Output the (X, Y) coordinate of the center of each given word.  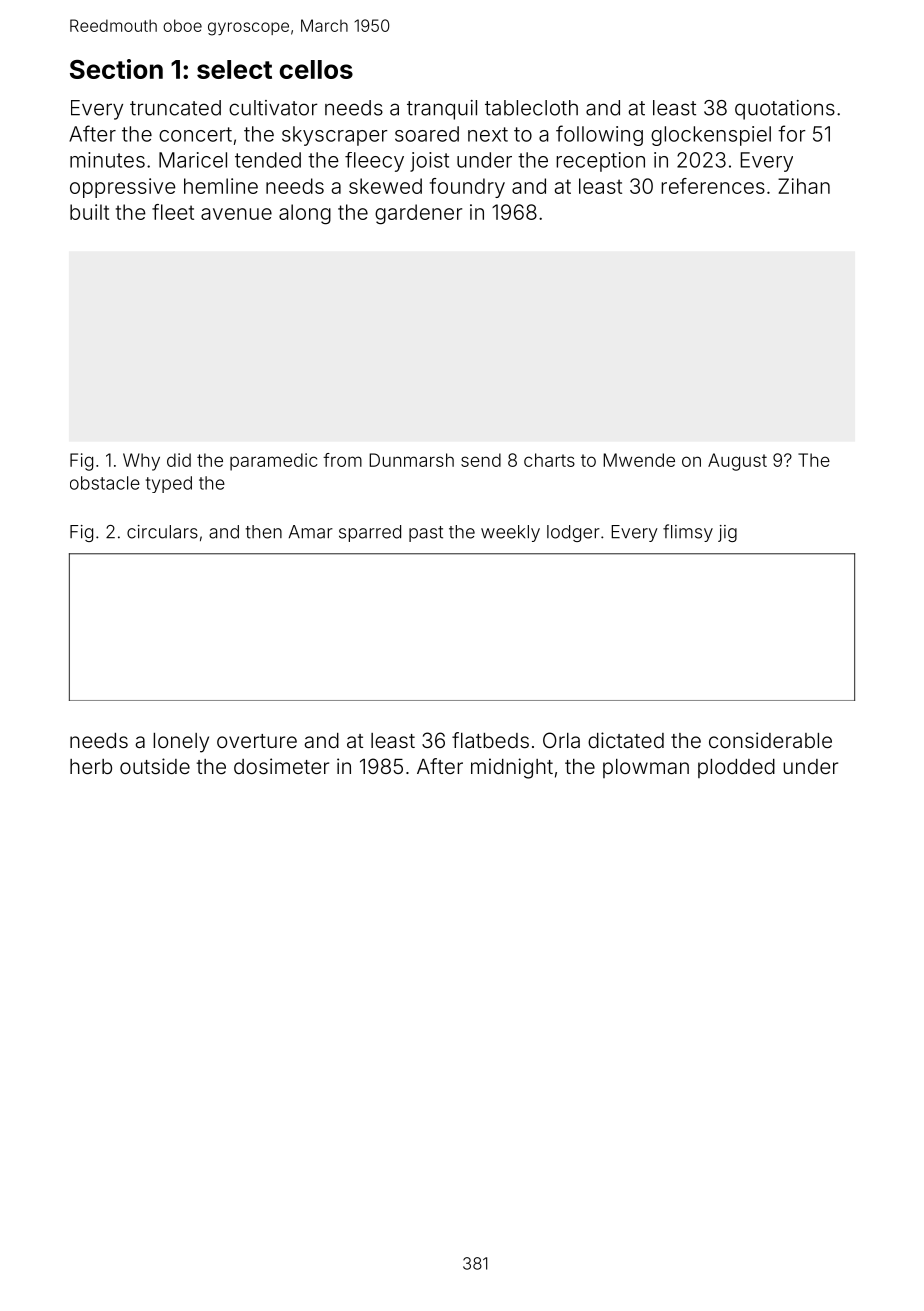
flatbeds (490, 740)
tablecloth (531, 108)
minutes (107, 160)
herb (91, 766)
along (305, 214)
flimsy (688, 533)
